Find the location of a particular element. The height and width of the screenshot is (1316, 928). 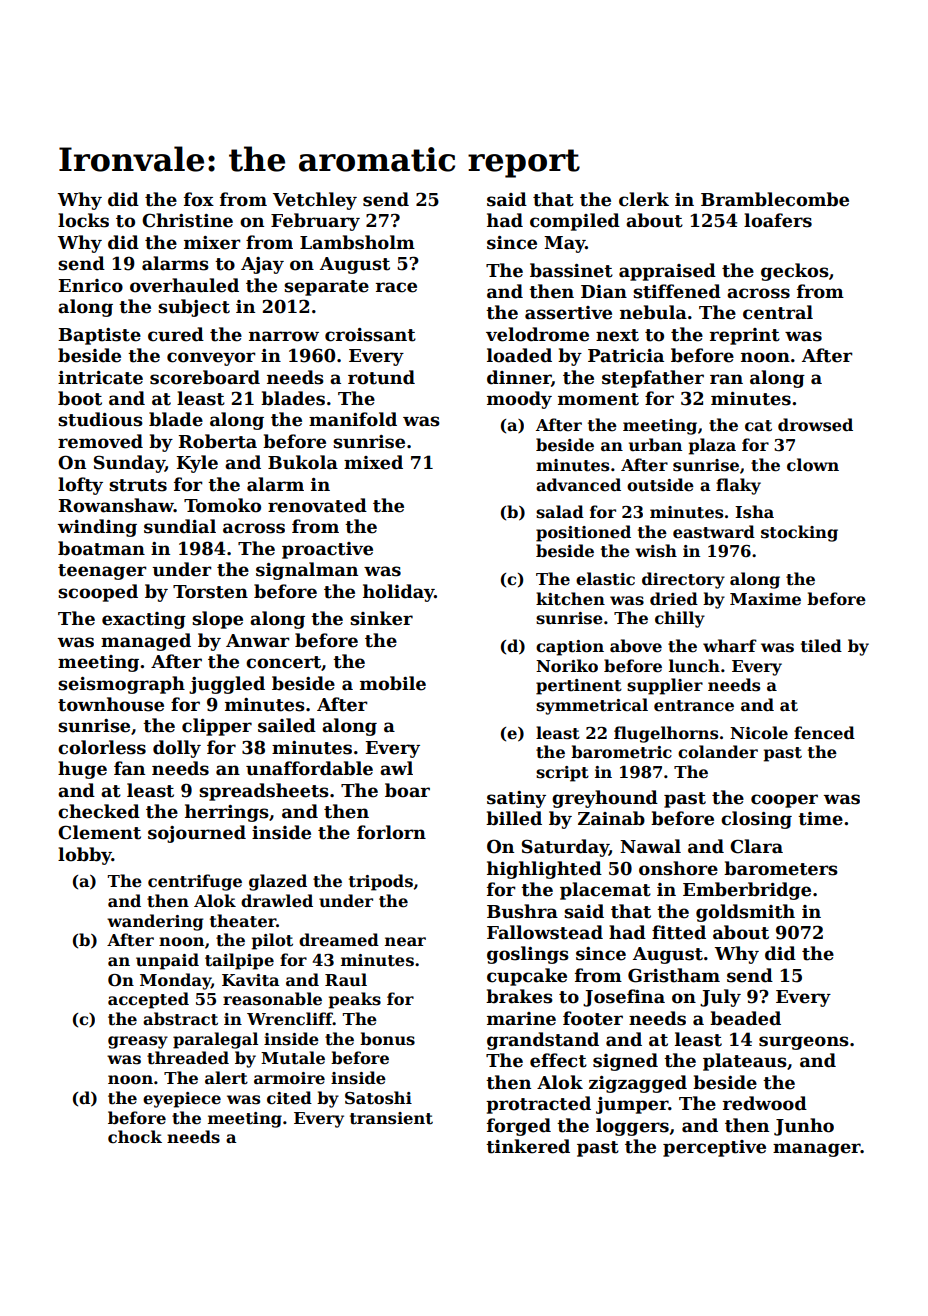

chock is located at coordinates (135, 1137).
